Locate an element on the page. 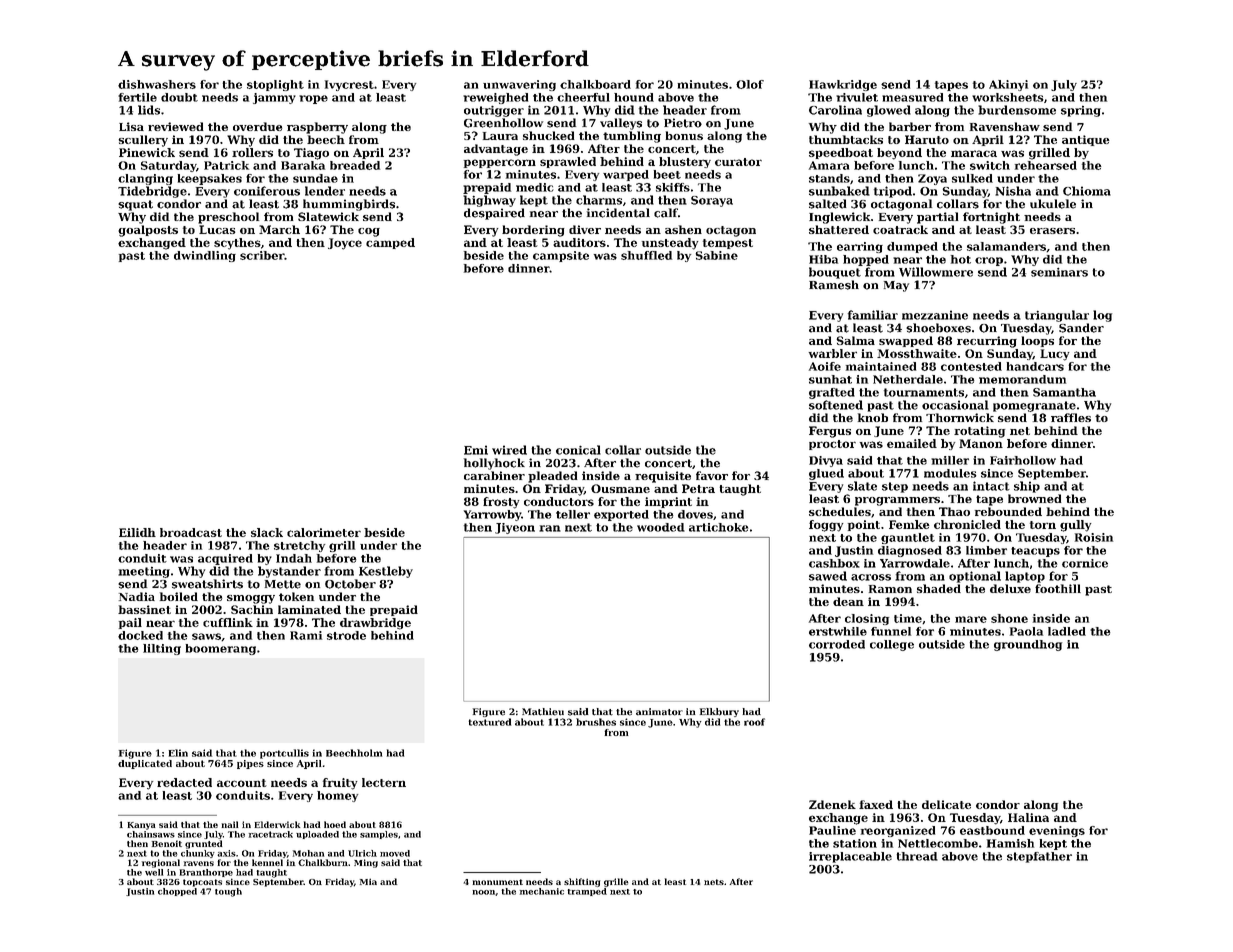  Olof is located at coordinates (750, 84).
